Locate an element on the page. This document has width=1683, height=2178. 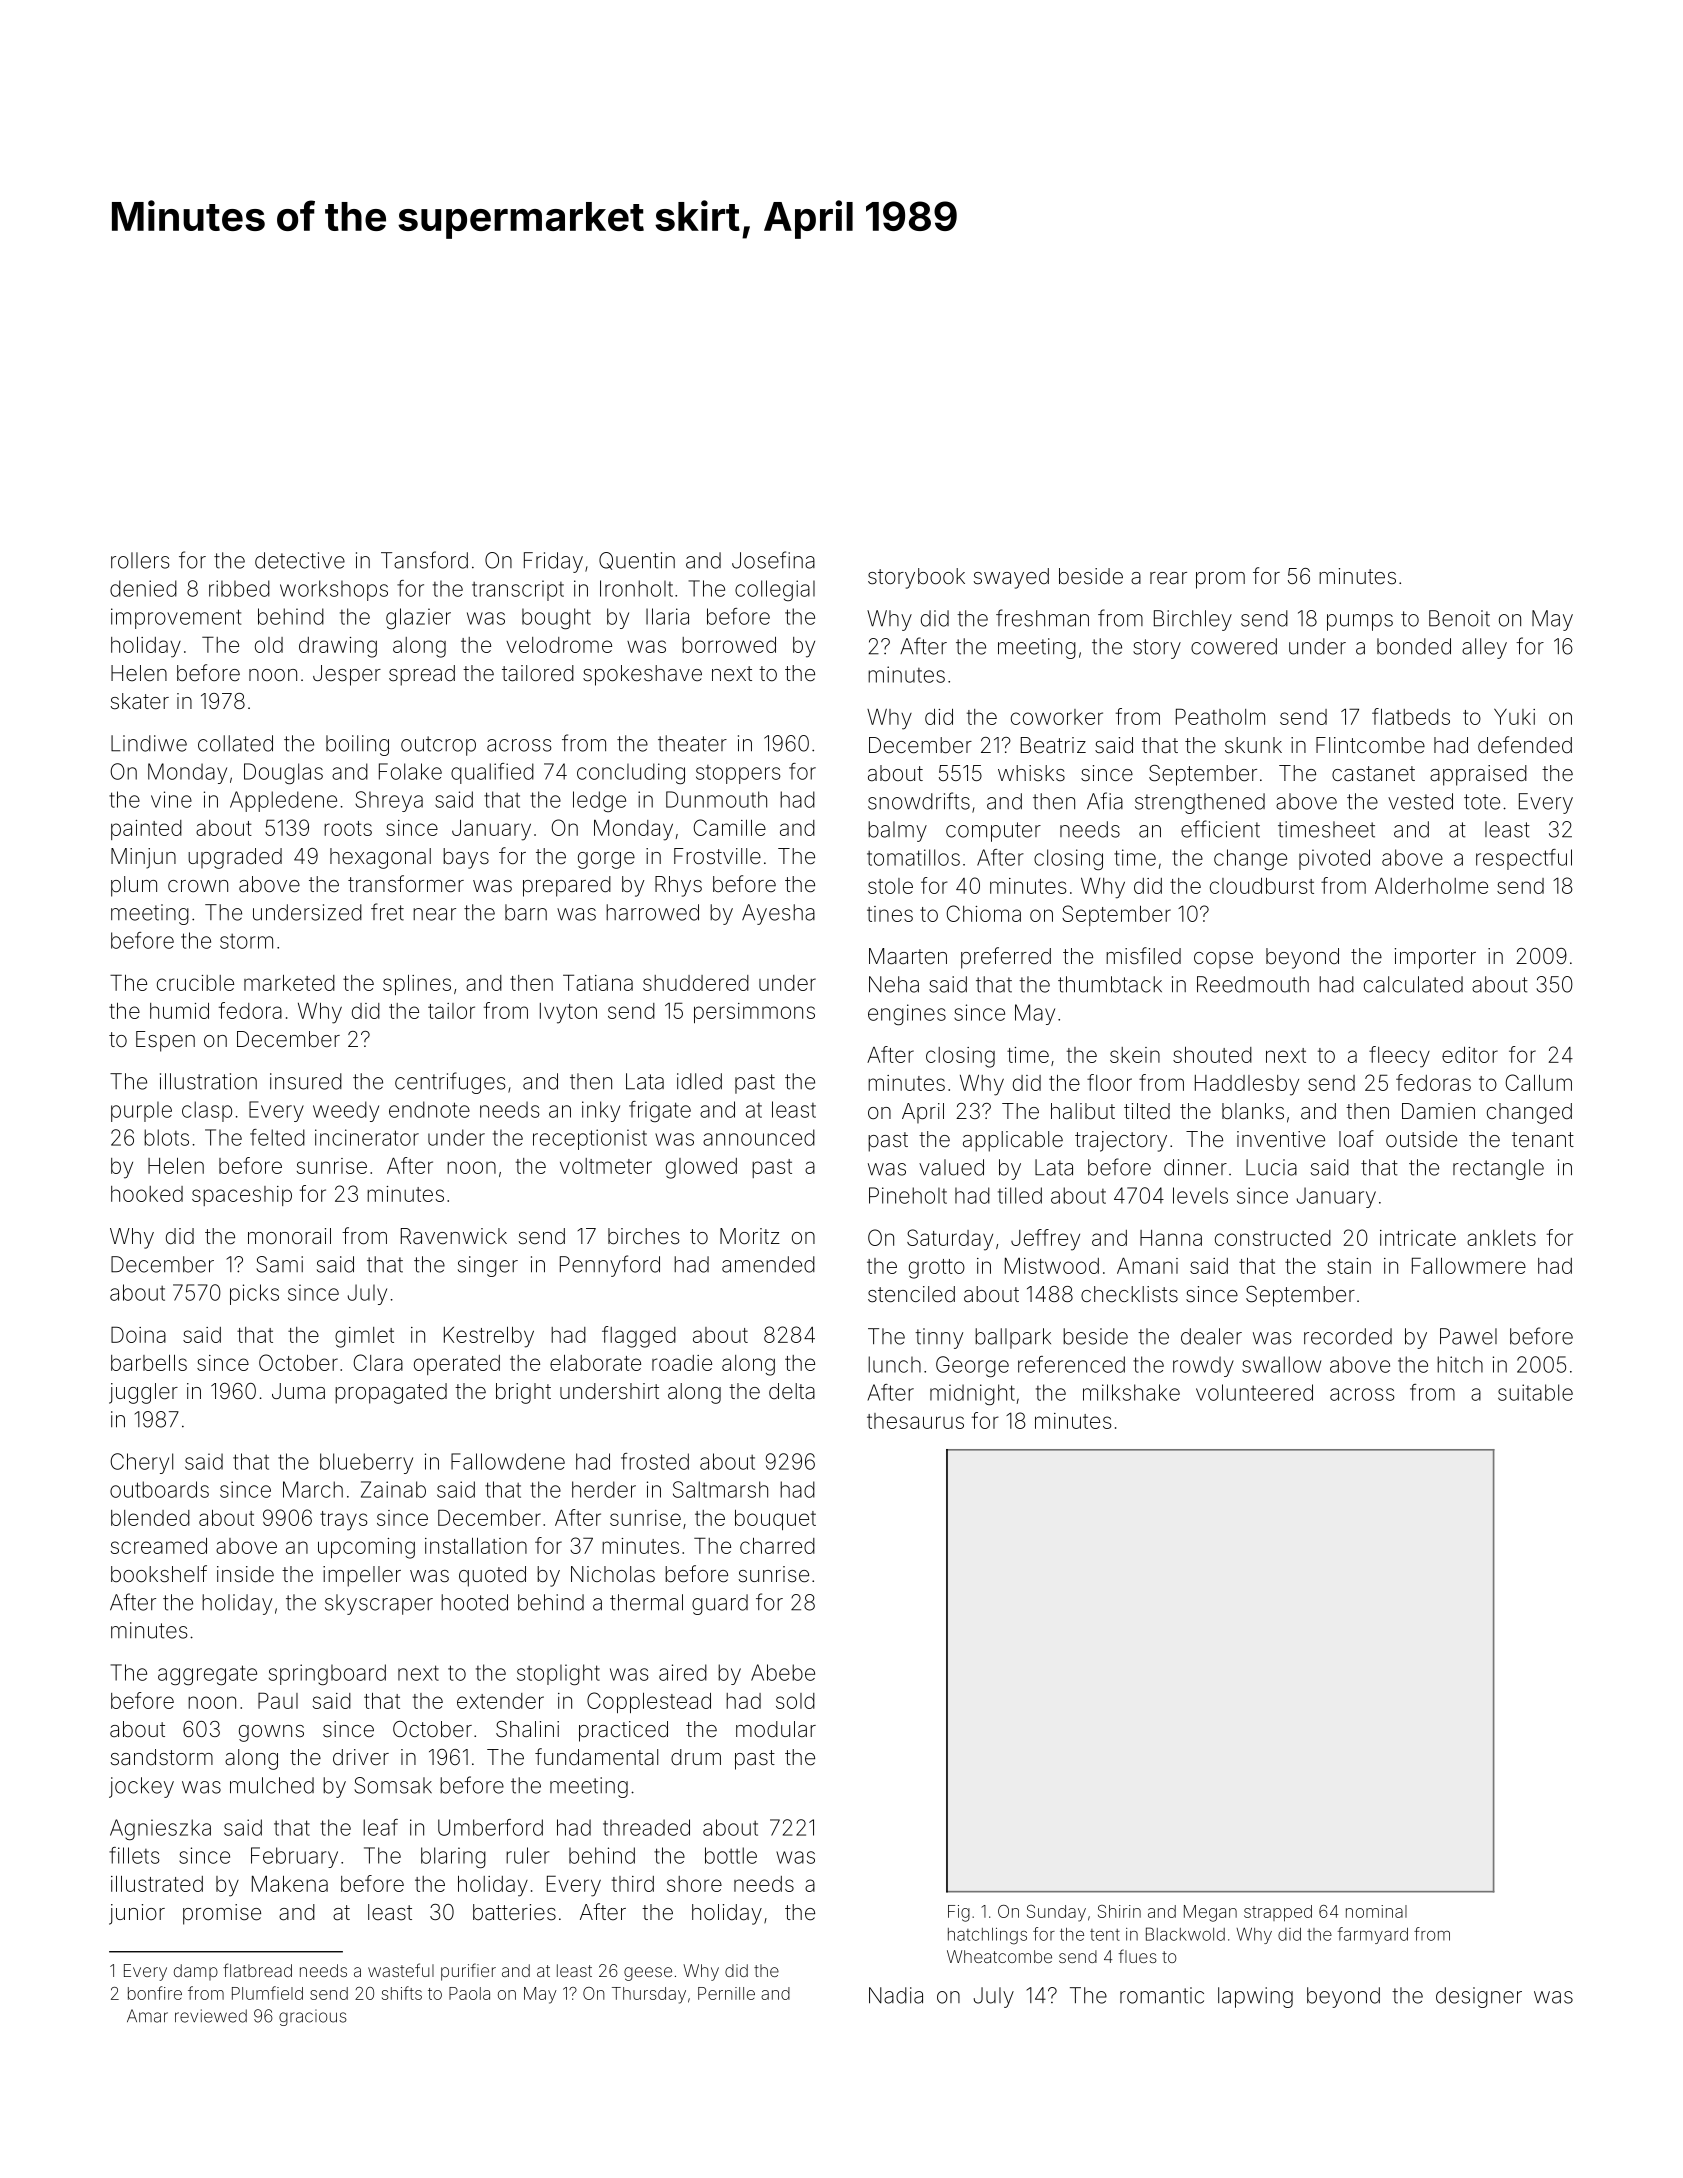
whisks is located at coordinates (1031, 773).
